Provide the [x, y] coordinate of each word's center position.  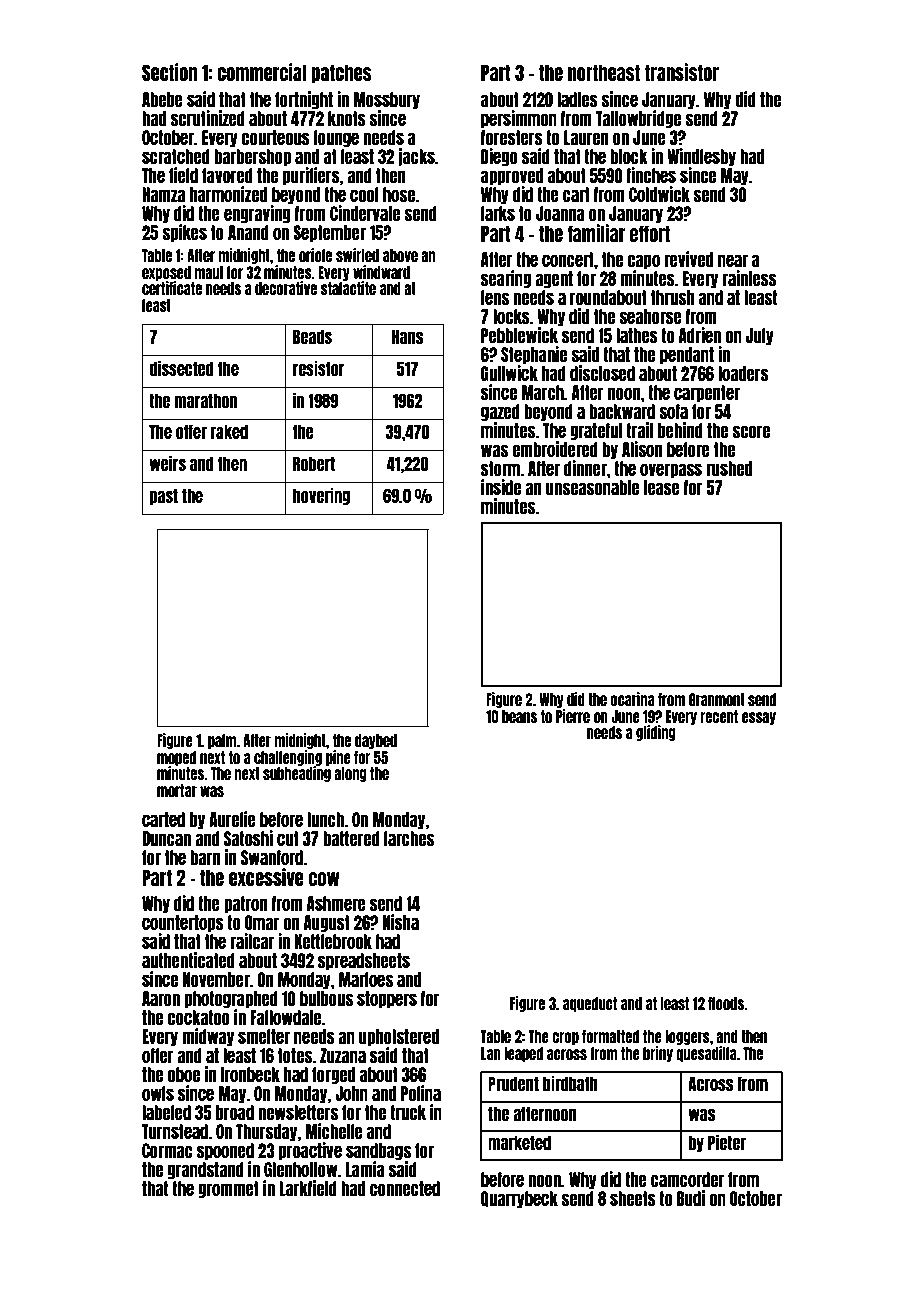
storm [501, 468]
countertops [183, 923]
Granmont [717, 699]
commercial [261, 72]
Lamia [365, 1169]
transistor [682, 72]
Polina [421, 1093]
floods [726, 1003]
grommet [228, 1189]
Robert [314, 463]
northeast [604, 72]
